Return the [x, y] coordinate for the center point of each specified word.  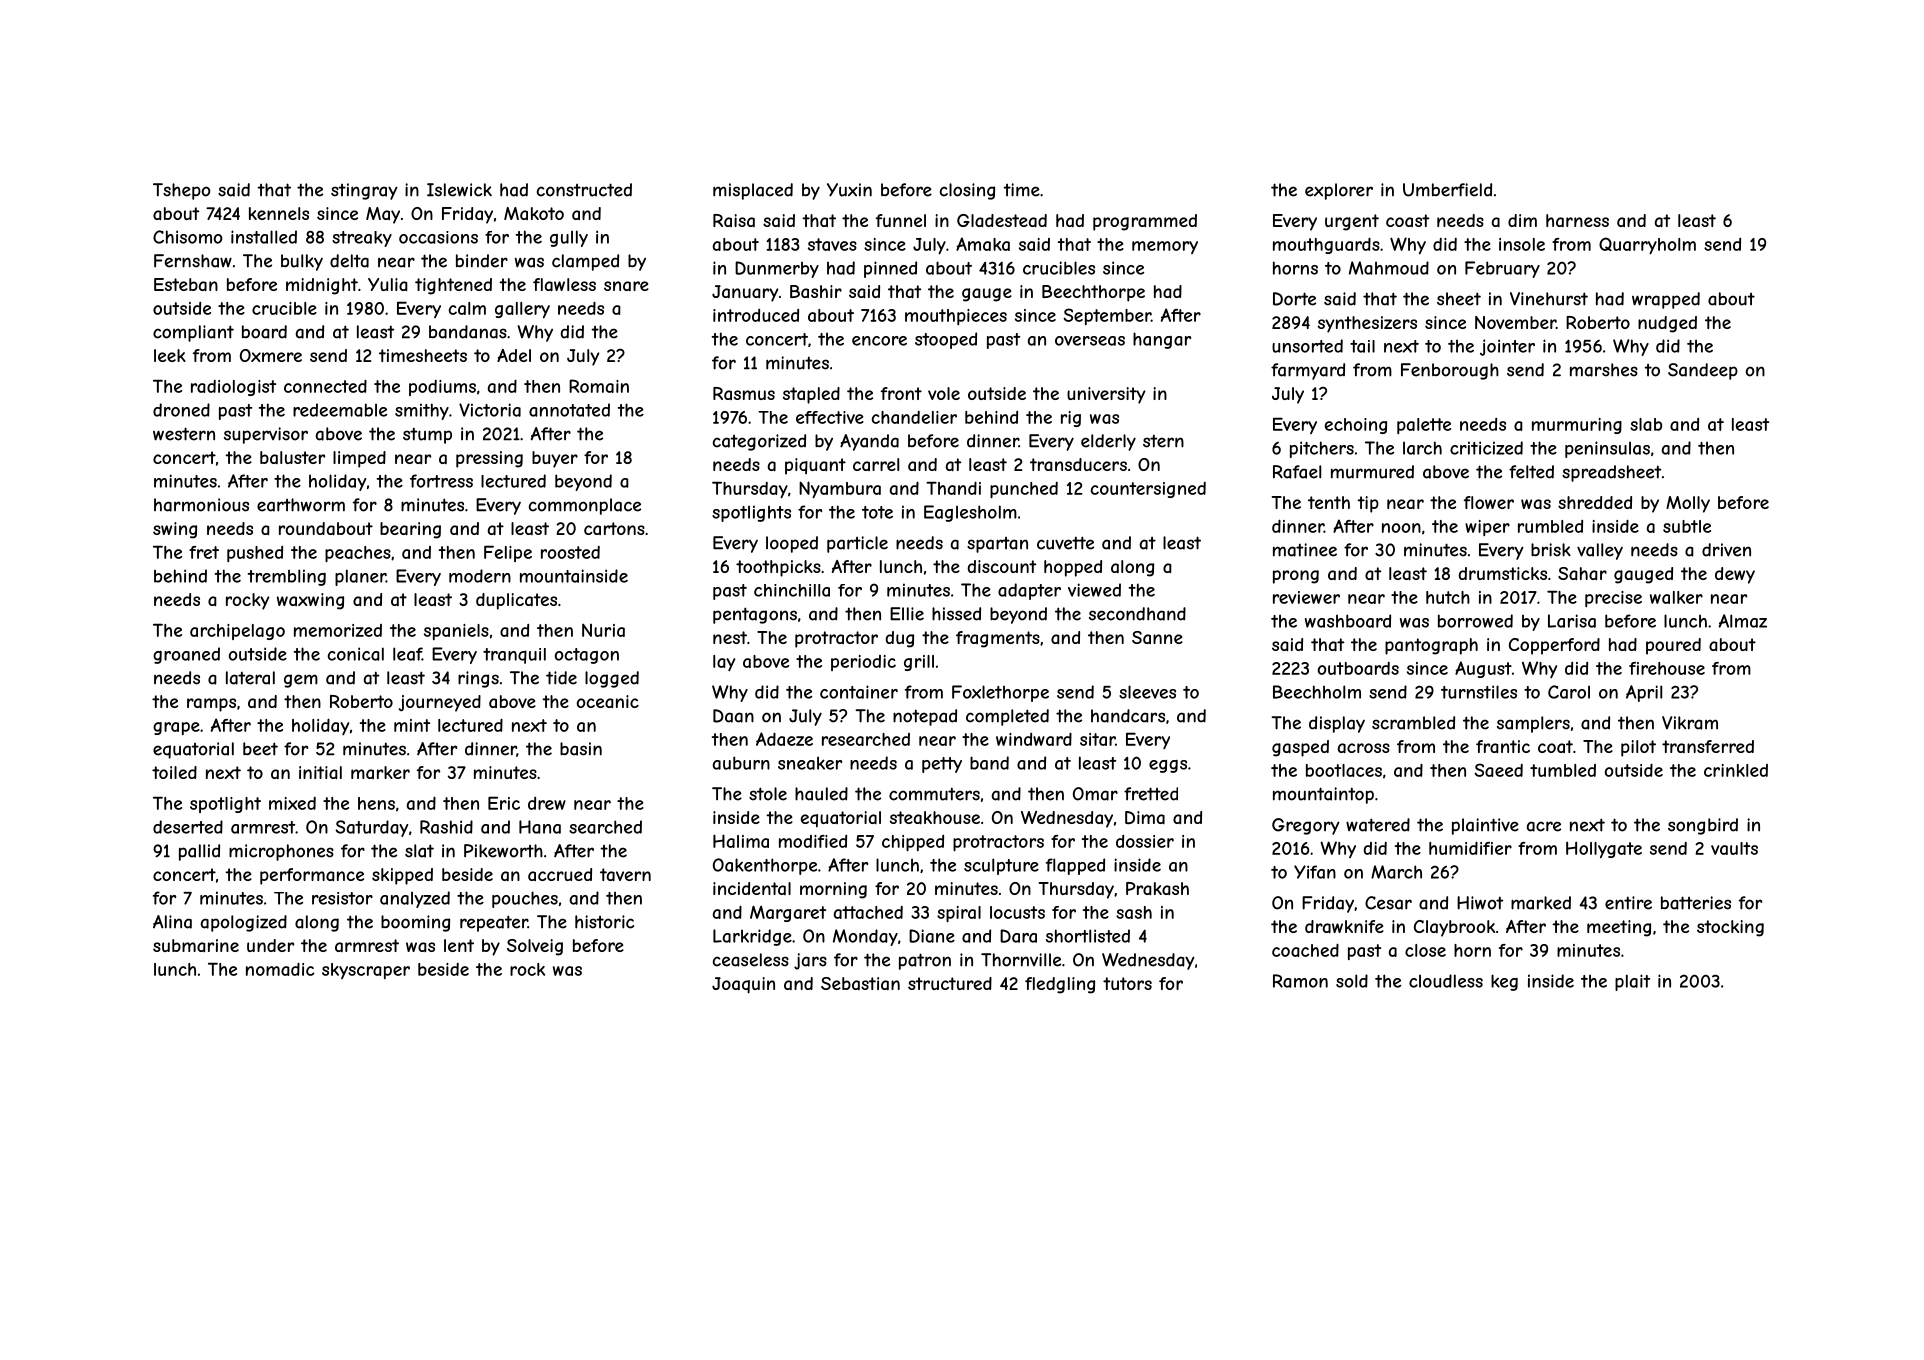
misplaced [753, 191]
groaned [186, 655]
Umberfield [1447, 190]
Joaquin [743, 985]
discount [1002, 566]
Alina [172, 922]
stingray [364, 191]
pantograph [1431, 646]
